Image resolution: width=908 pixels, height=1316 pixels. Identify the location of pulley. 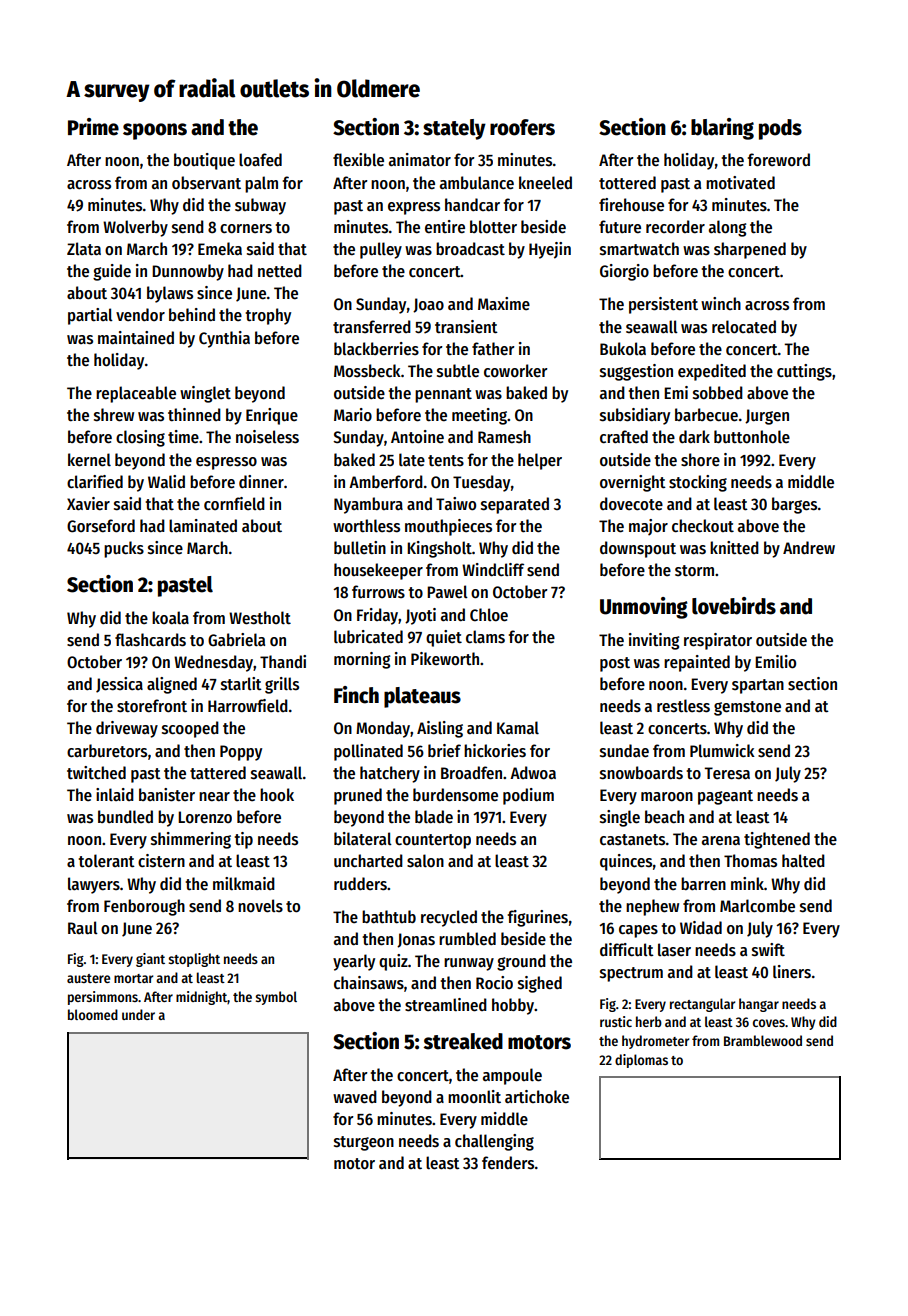
(381, 250).
